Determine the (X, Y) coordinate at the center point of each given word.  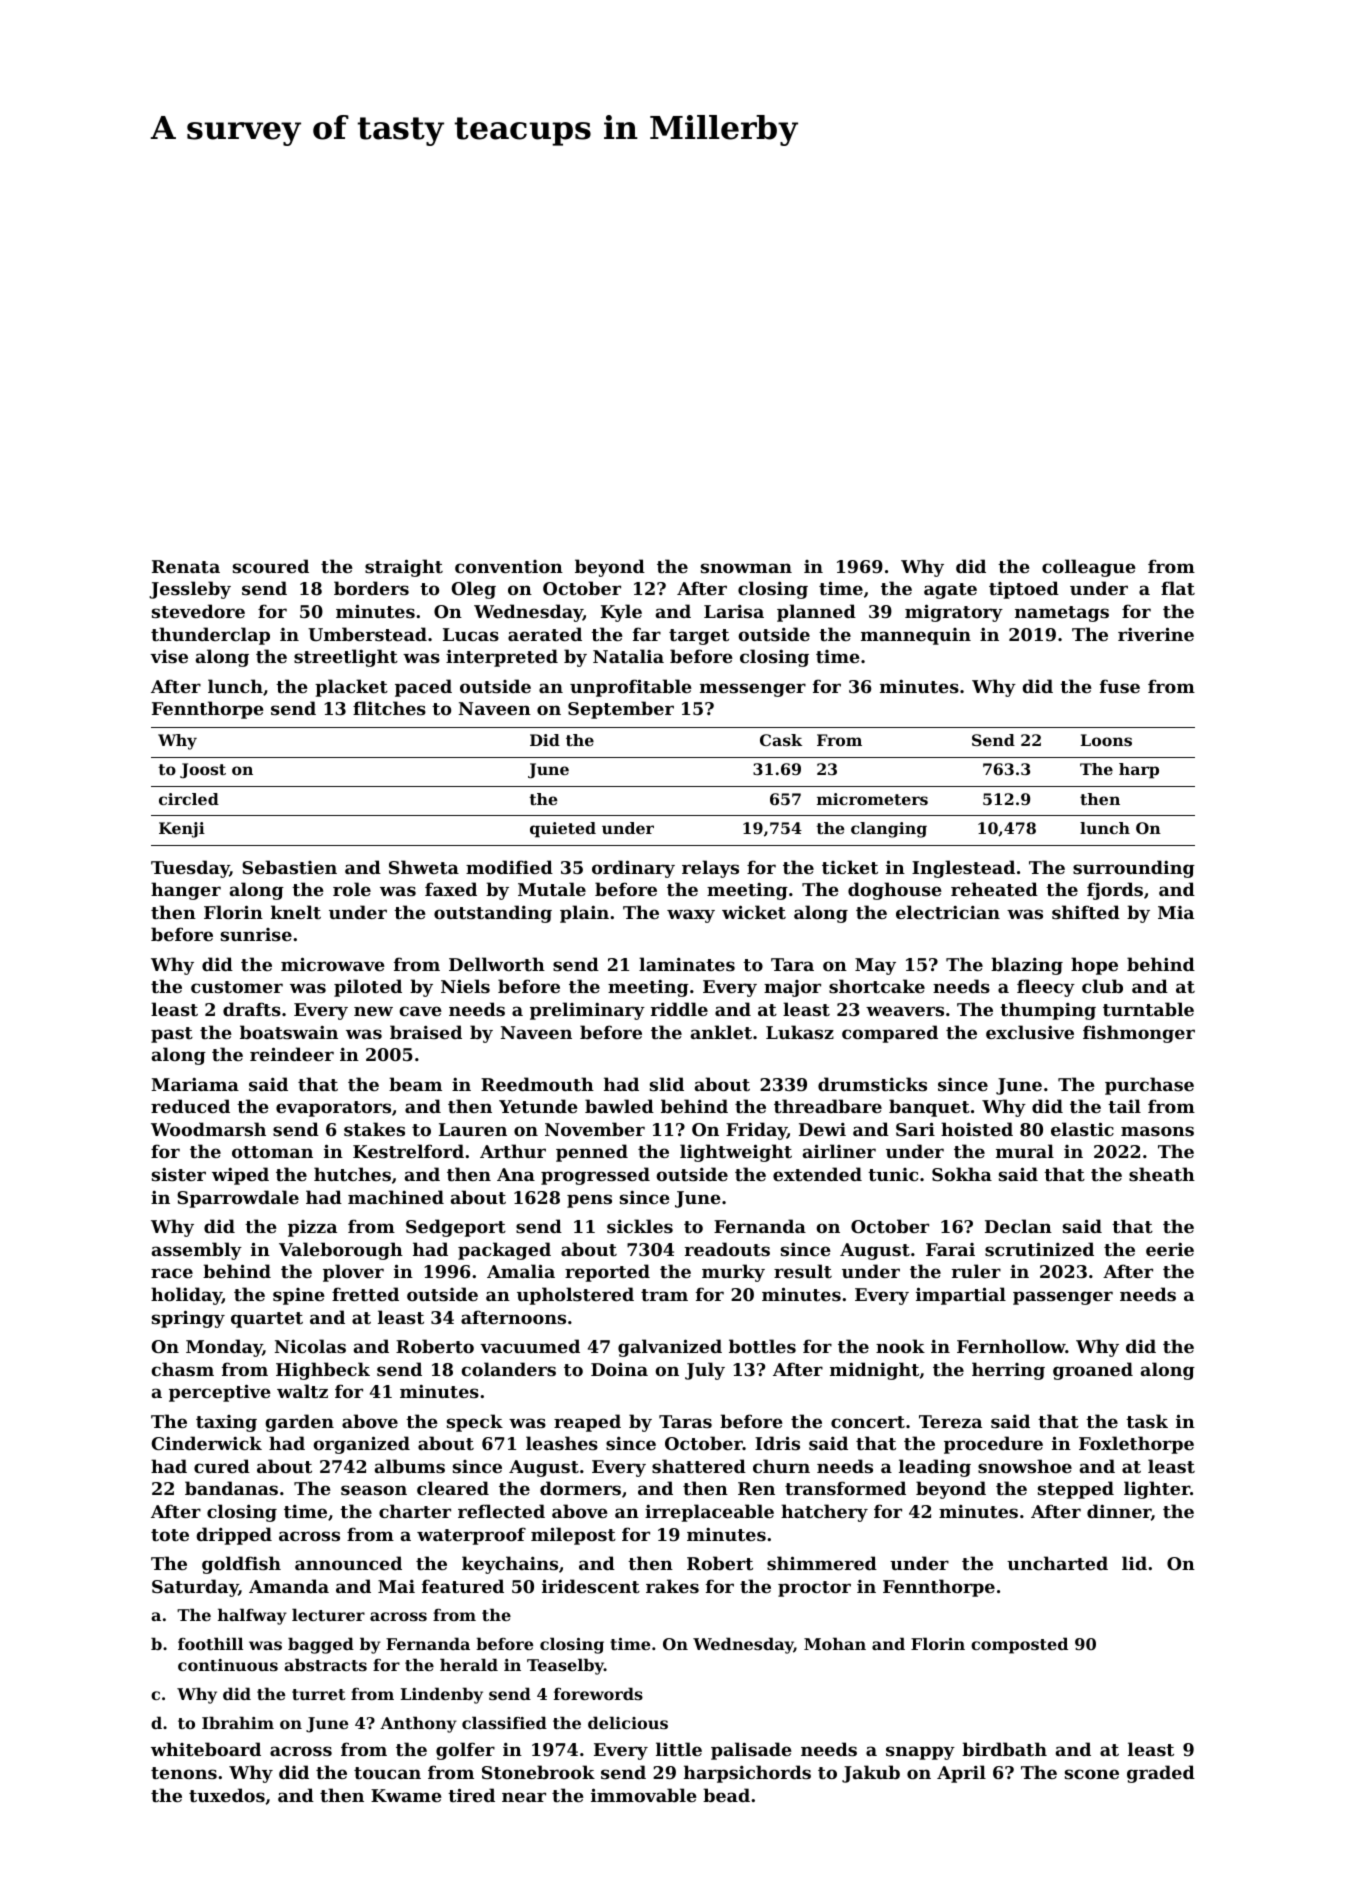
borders (371, 588)
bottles (762, 1346)
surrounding (1134, 869)
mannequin (916, 636)
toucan (387, 1773)
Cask (781, 740)
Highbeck (323, 1371)
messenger (753, 690)
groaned (1093, 1371)
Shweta (424, 867)
